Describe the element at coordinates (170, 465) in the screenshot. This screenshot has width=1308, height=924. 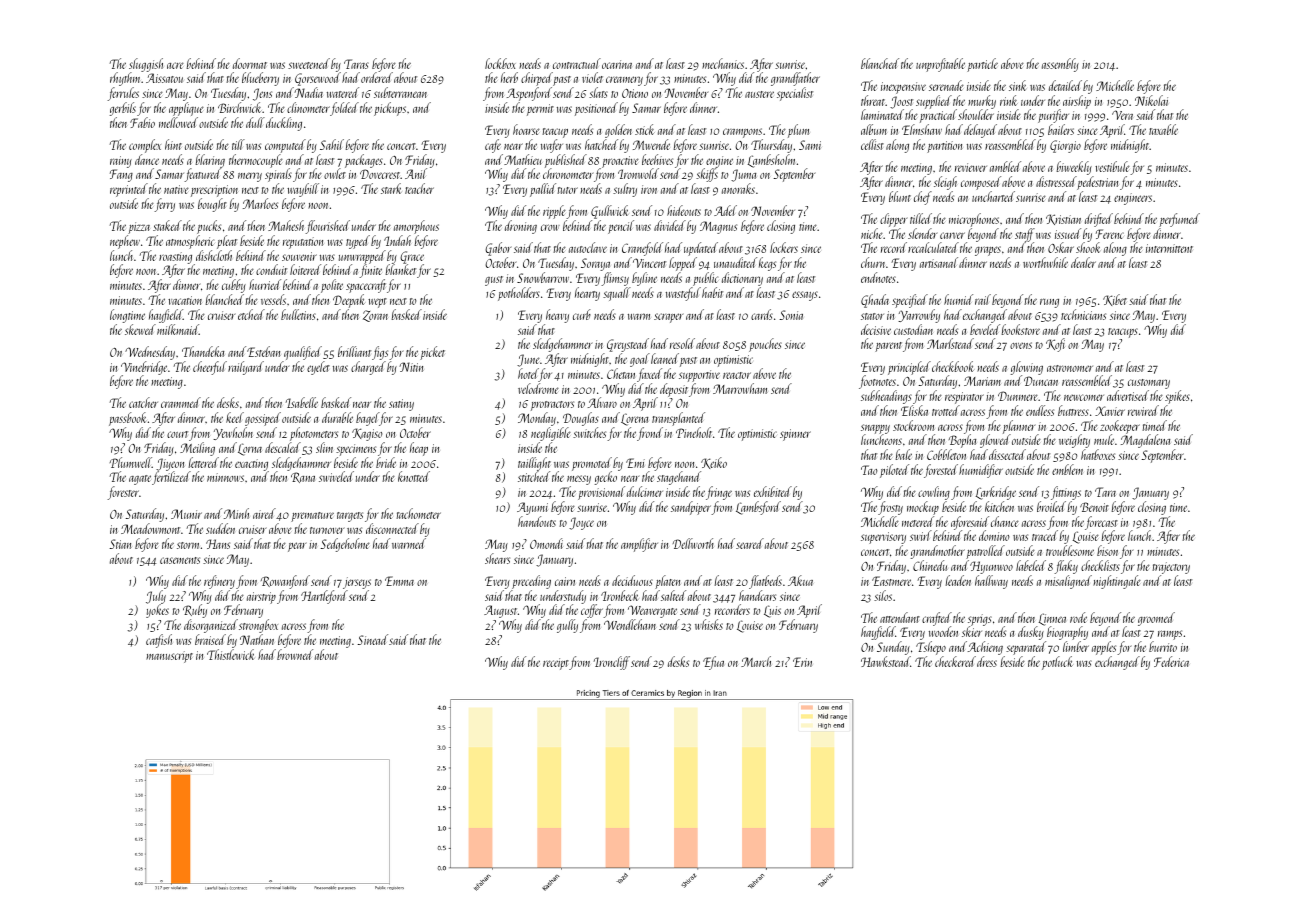
I see `Jiyeon` at that location.
